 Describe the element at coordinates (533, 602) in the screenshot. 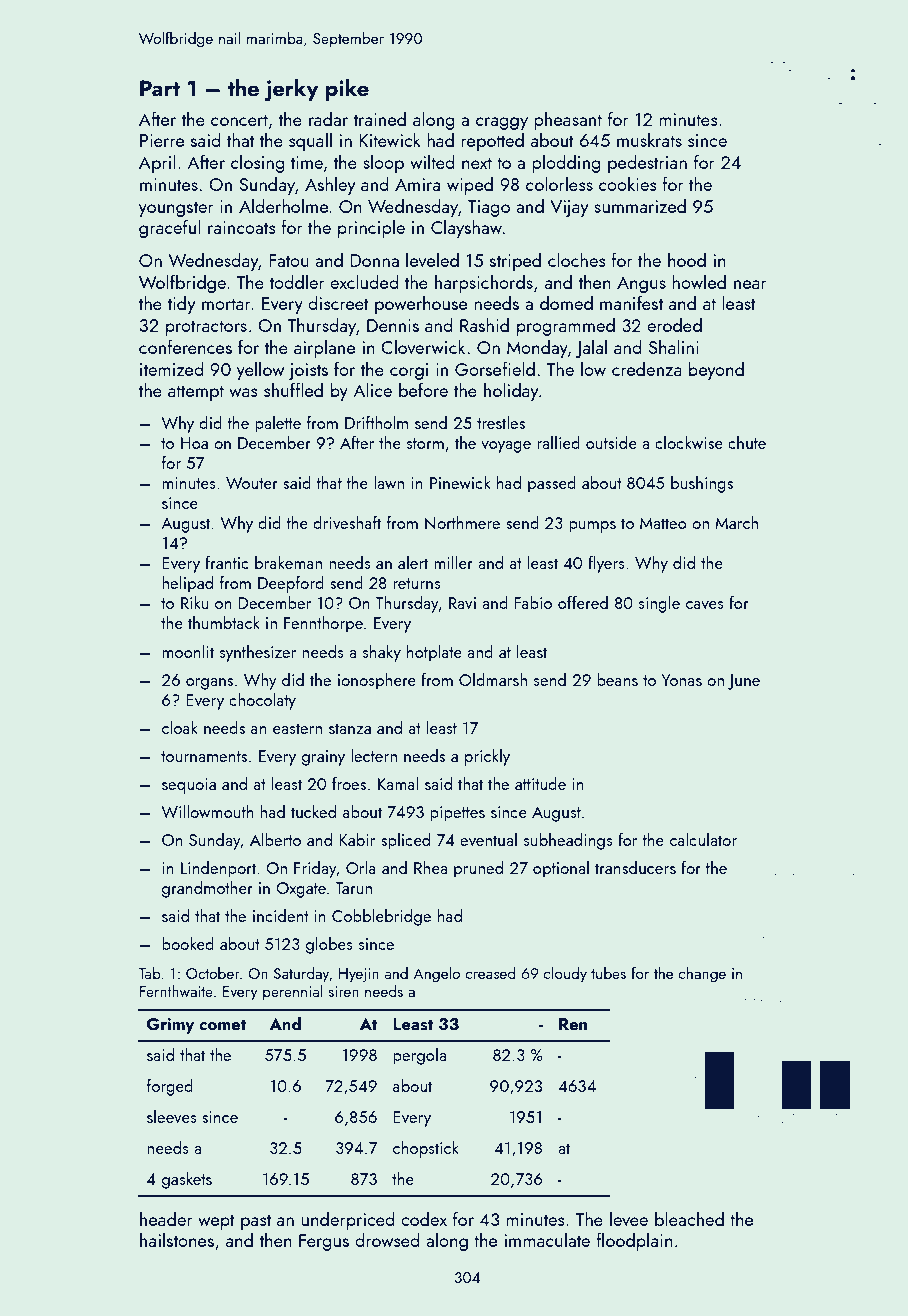

I see `Fabio` at that location.
